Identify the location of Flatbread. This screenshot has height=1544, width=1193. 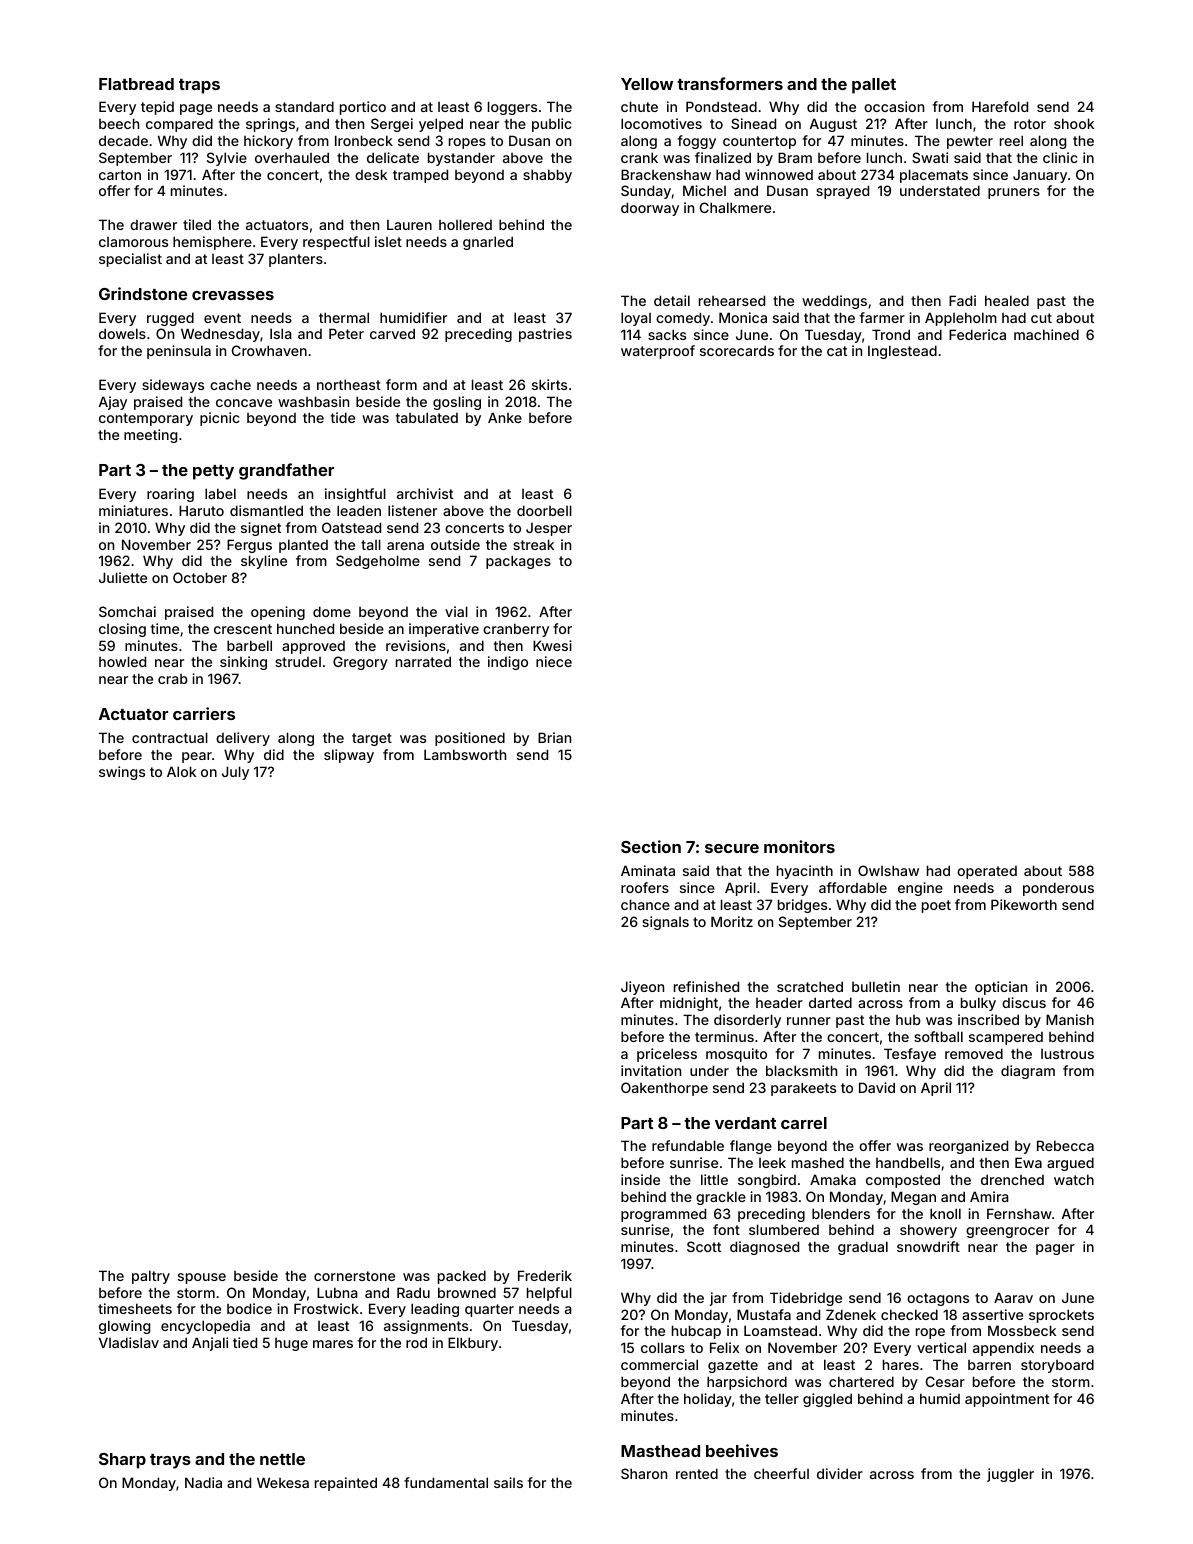
(136, 84).
